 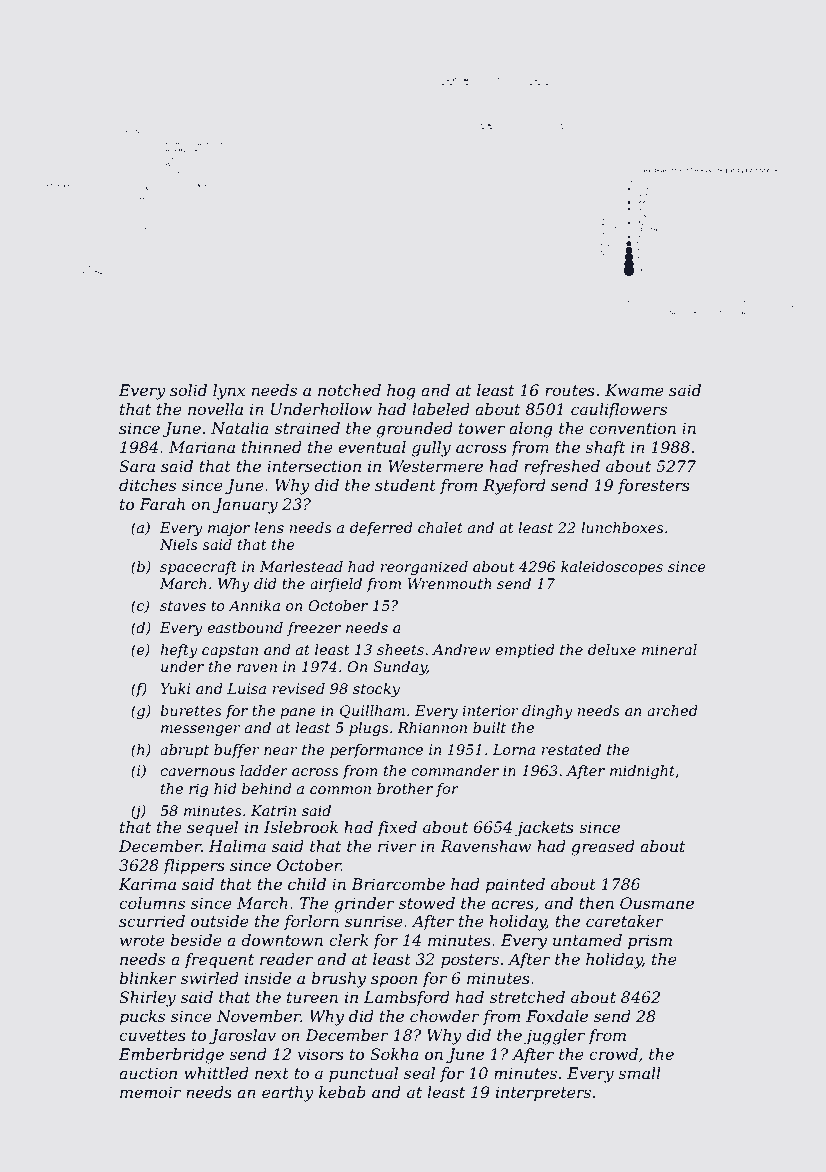 What do you see at coordinates (183, 606) in the screenshot?
I see `staves` at bounding box center [183, 606].
